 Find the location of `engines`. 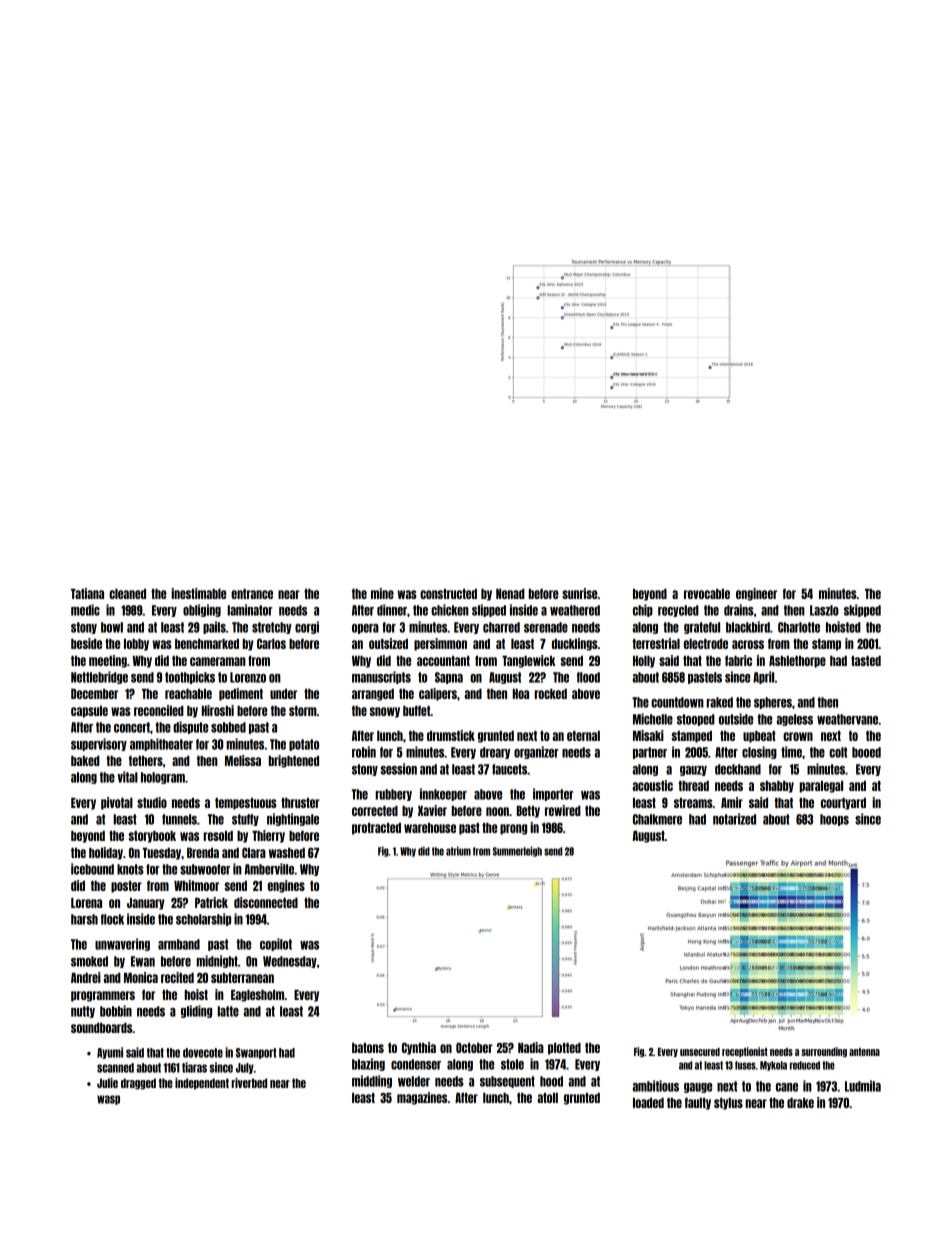

engines is located at coordinates (286, 886).
